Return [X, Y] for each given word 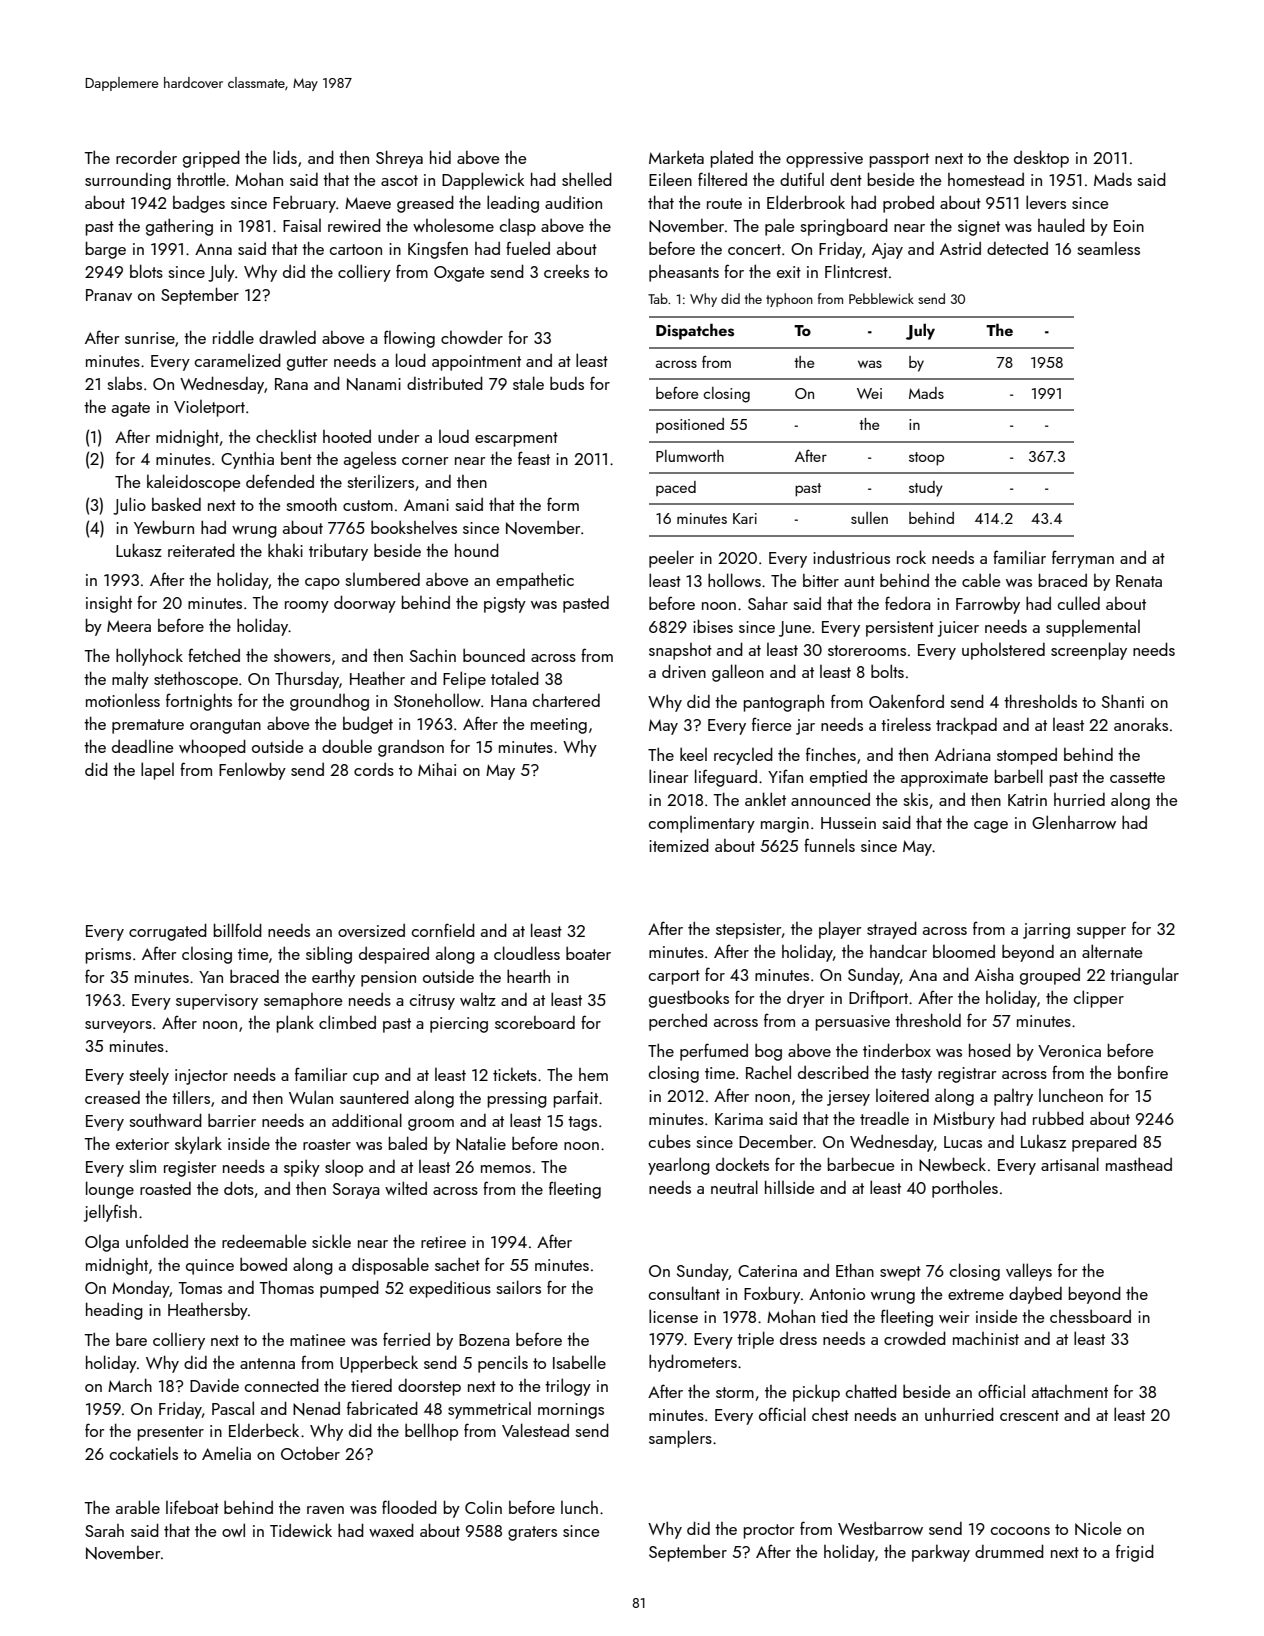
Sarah [104, 1530]
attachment [1070, 1391]
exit [789, 272]
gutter [307, 363]
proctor [769, 1531]
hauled [1061, 225]
